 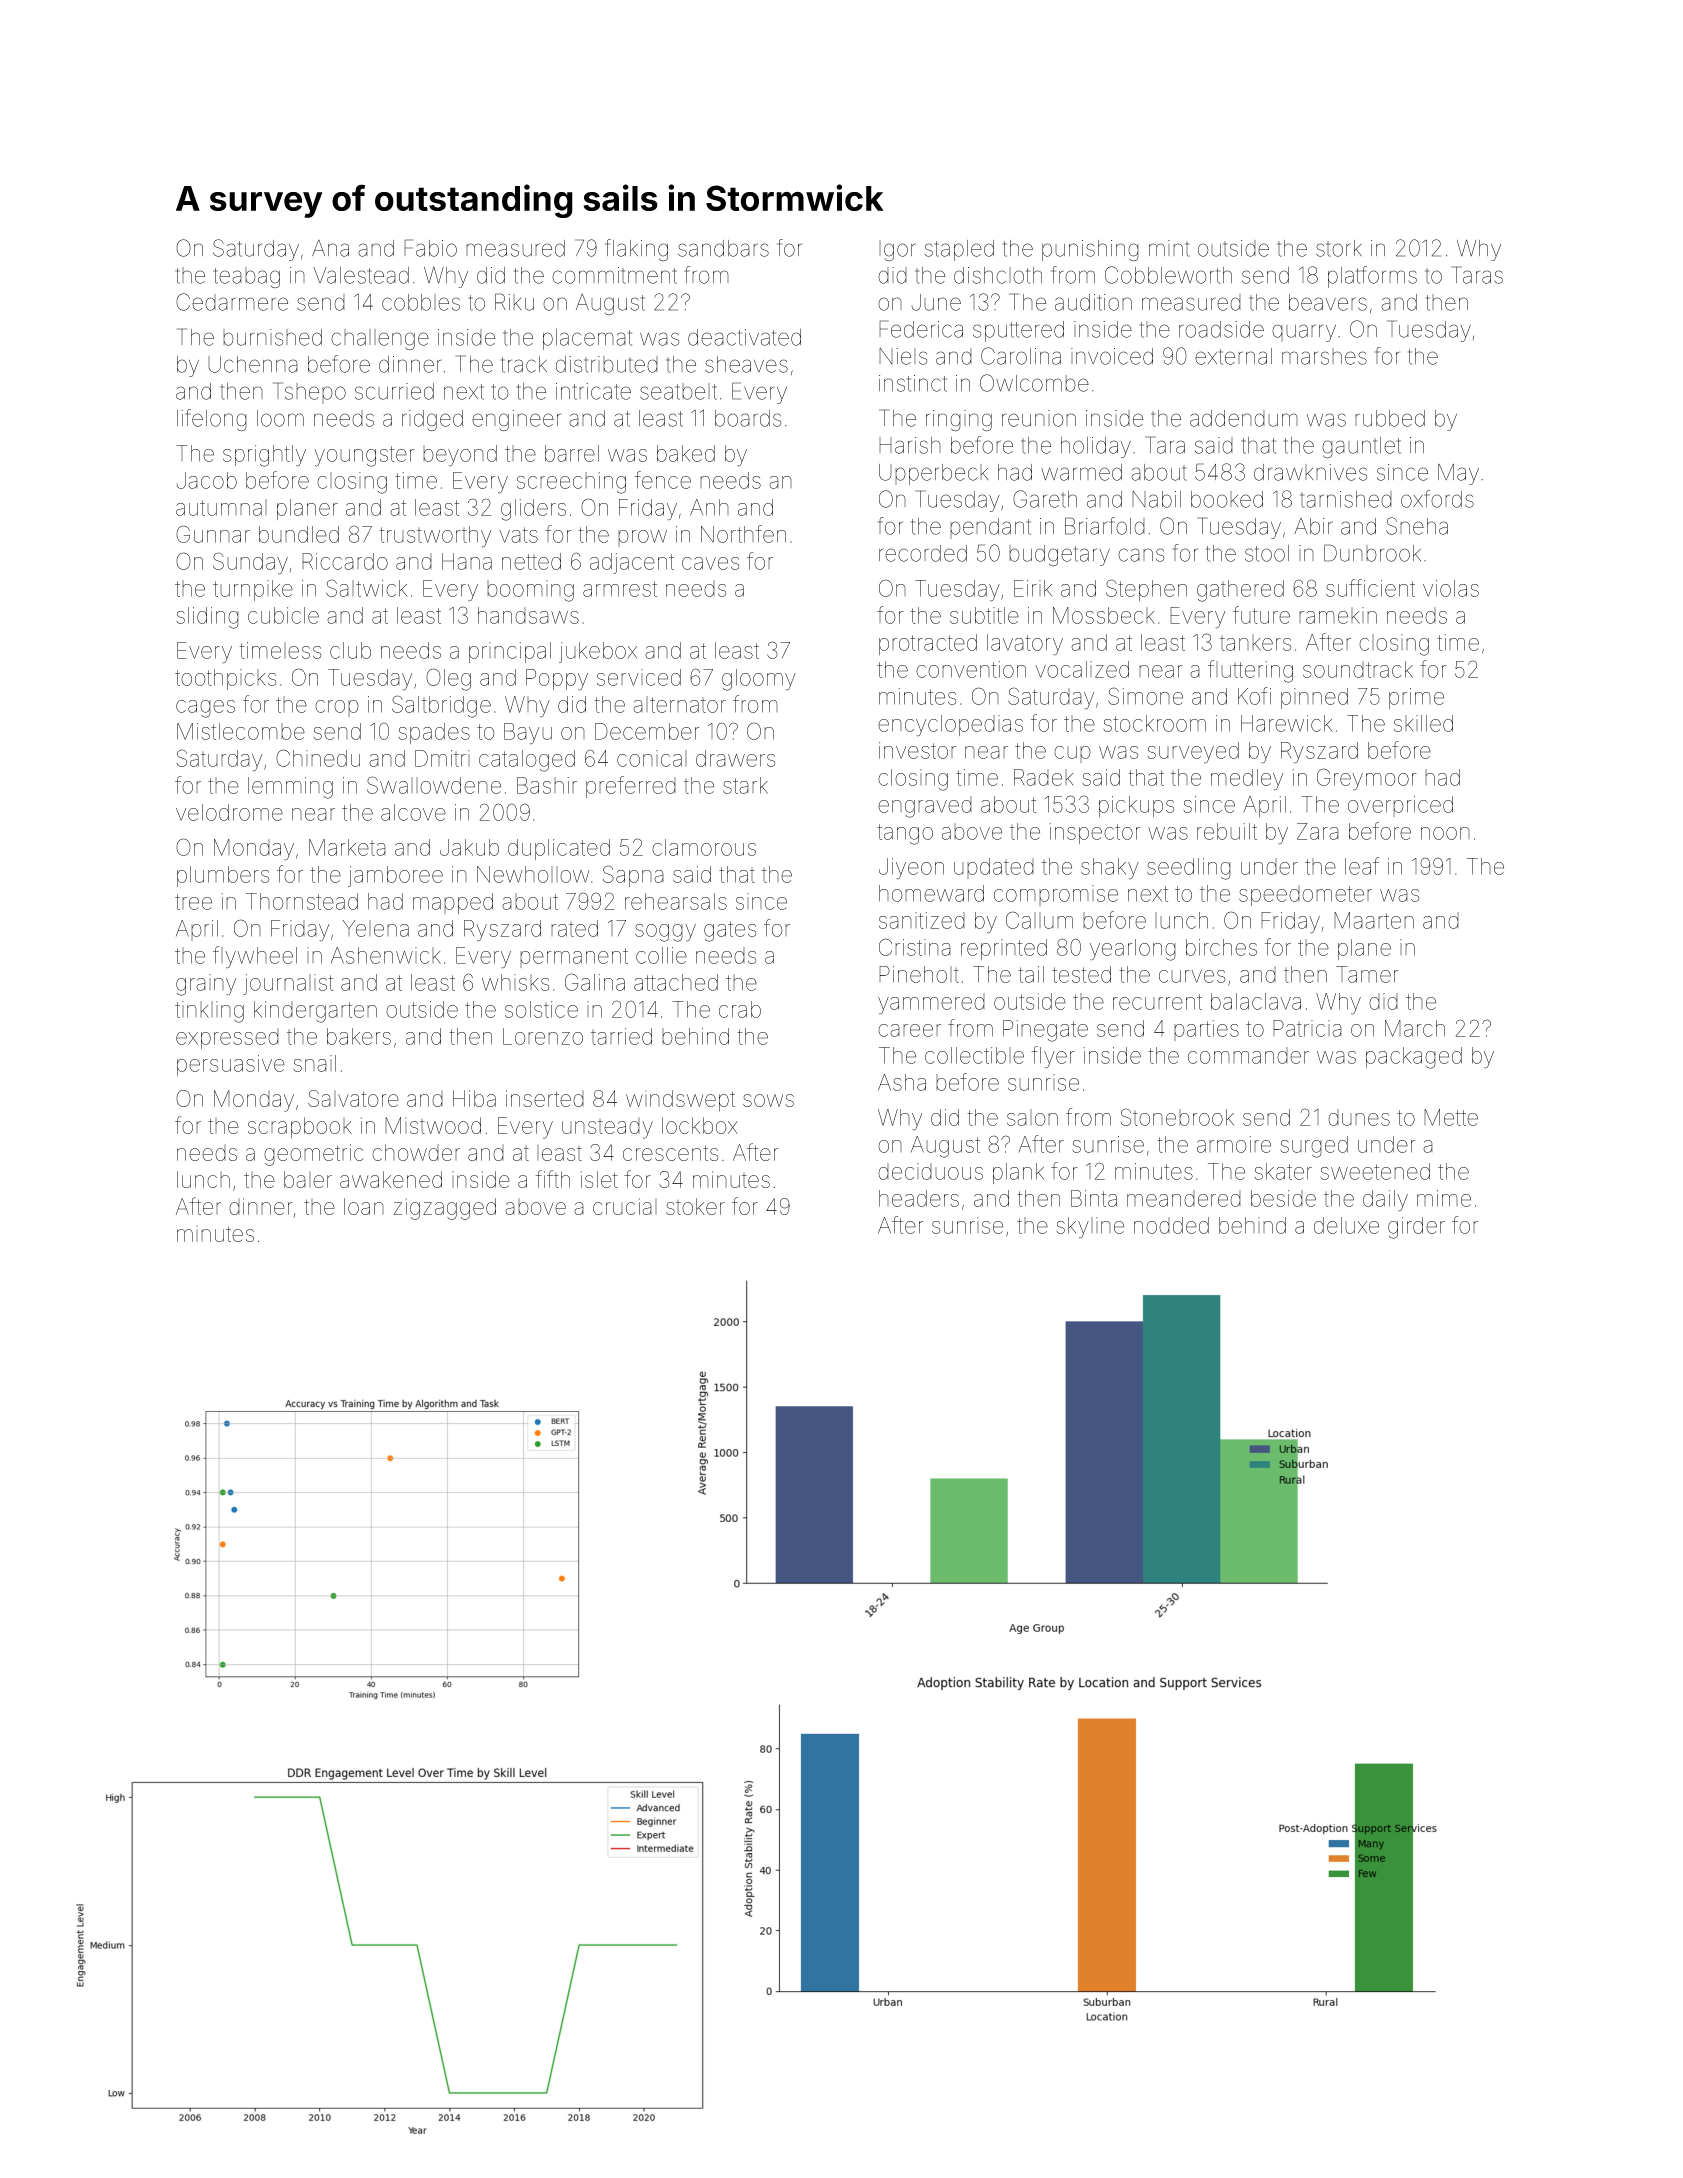 I want to click on platforms, so click(x=1372, y=277).
